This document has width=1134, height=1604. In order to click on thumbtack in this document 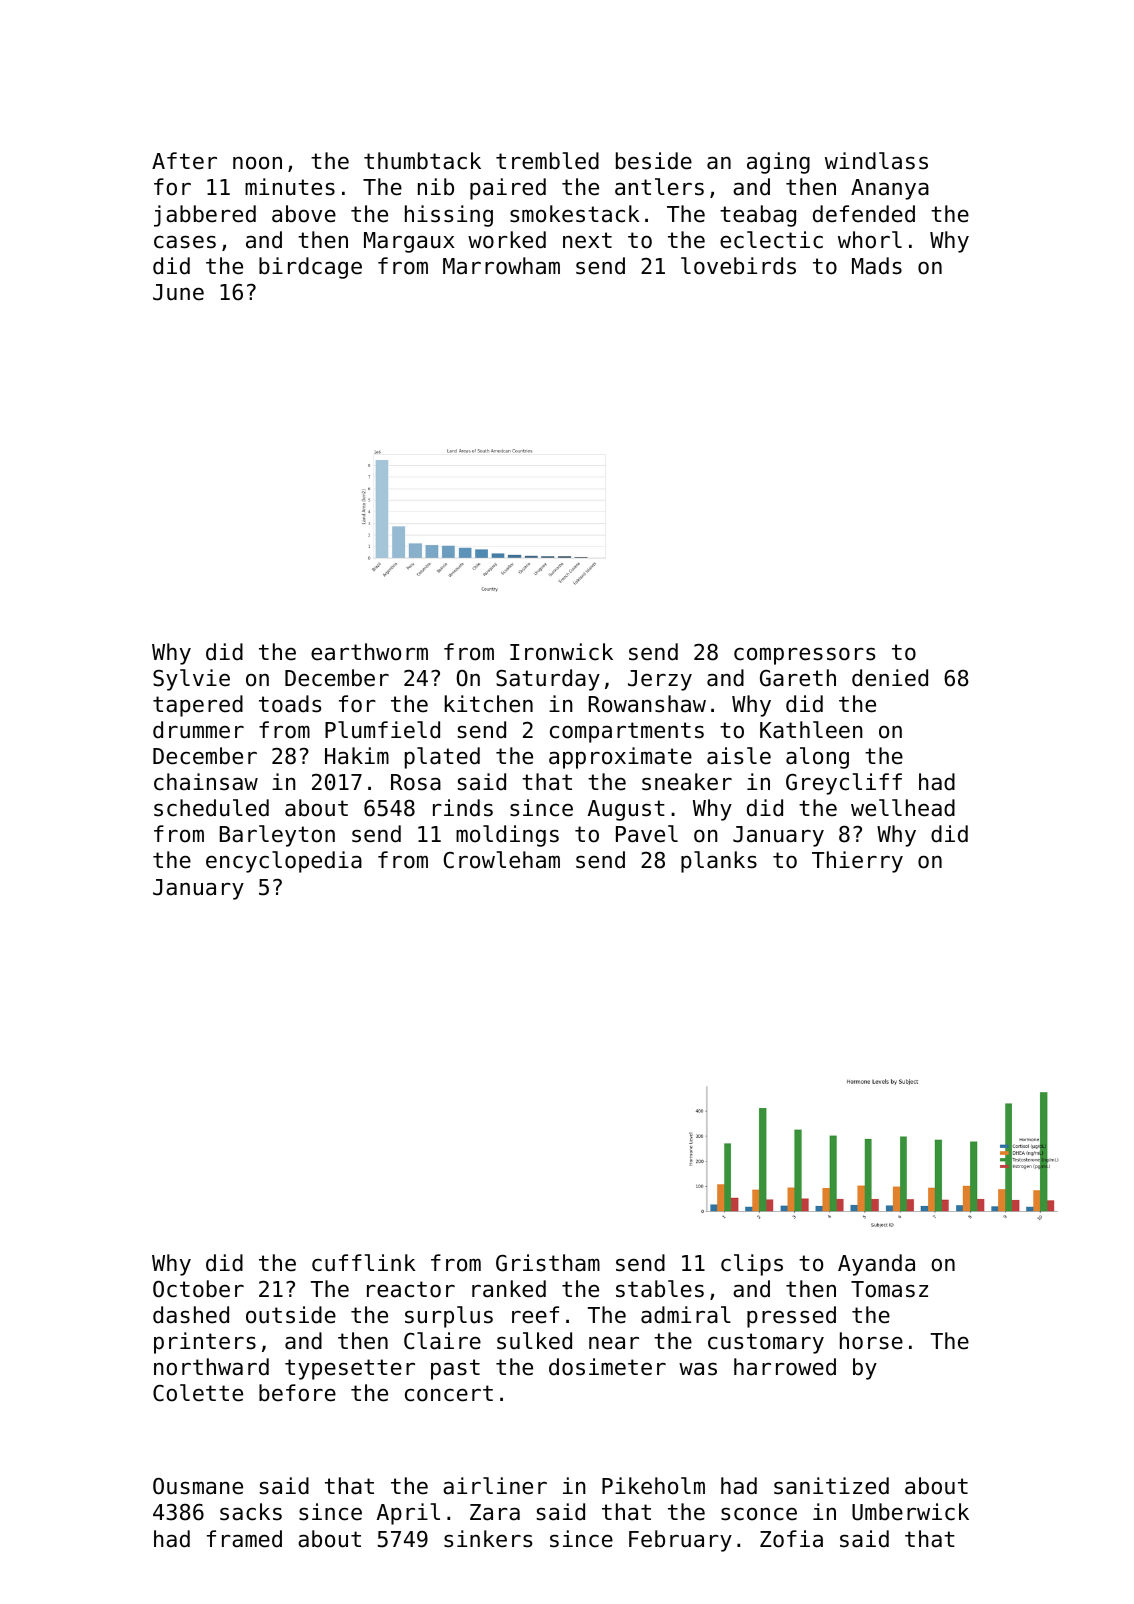, I will do `click(422, 161)`.
